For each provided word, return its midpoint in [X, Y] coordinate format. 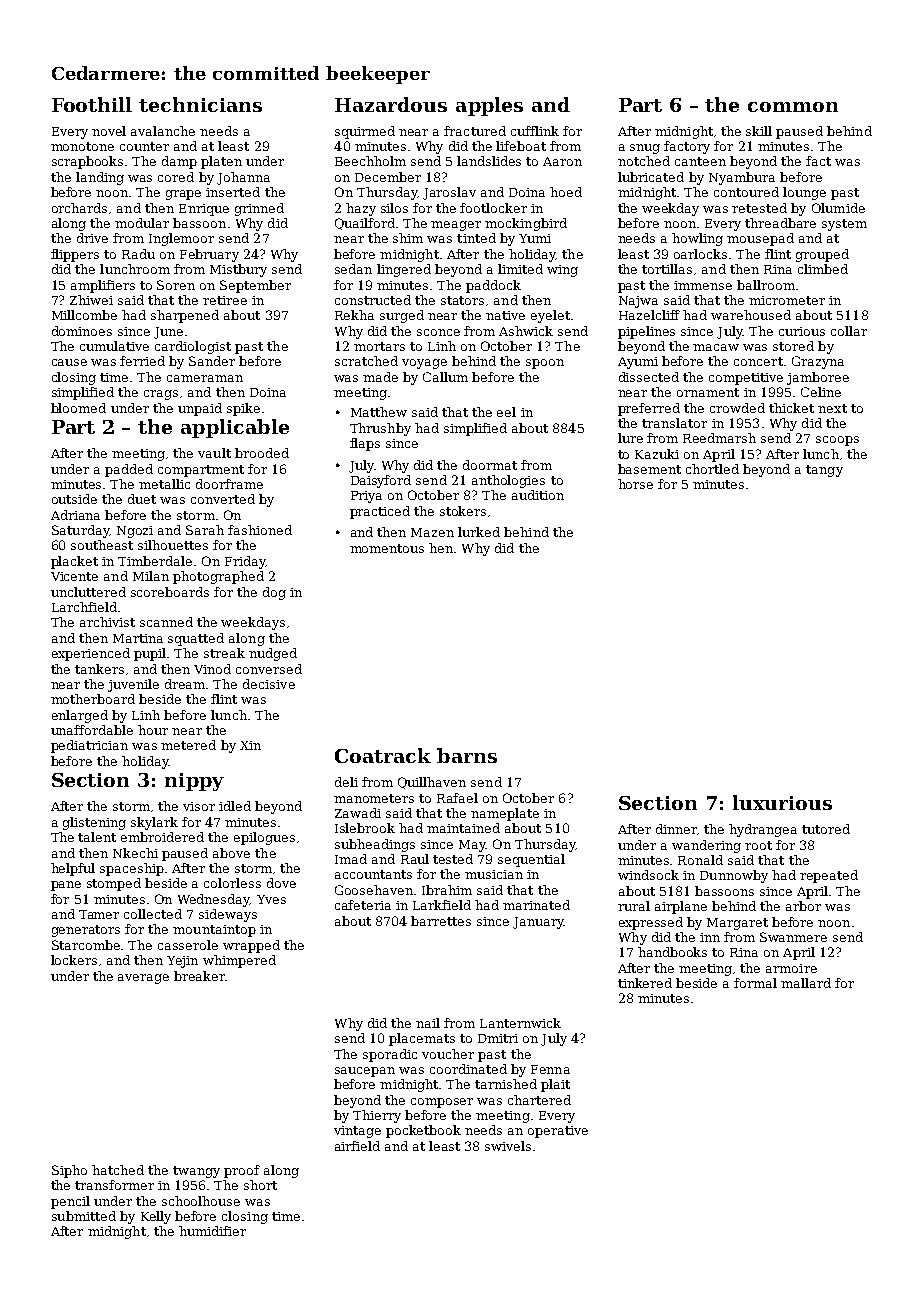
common [793, 107]
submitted [84, 1216]
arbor [803, 906]
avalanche [163, 131]
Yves [271, 899]
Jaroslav [449, 193]
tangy [824, 471]
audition [538, 495]
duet [142, 499]
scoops [837, 441]
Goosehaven [374, 890]
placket [74, 562]
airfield [357, 1146]
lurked [479, 532]
